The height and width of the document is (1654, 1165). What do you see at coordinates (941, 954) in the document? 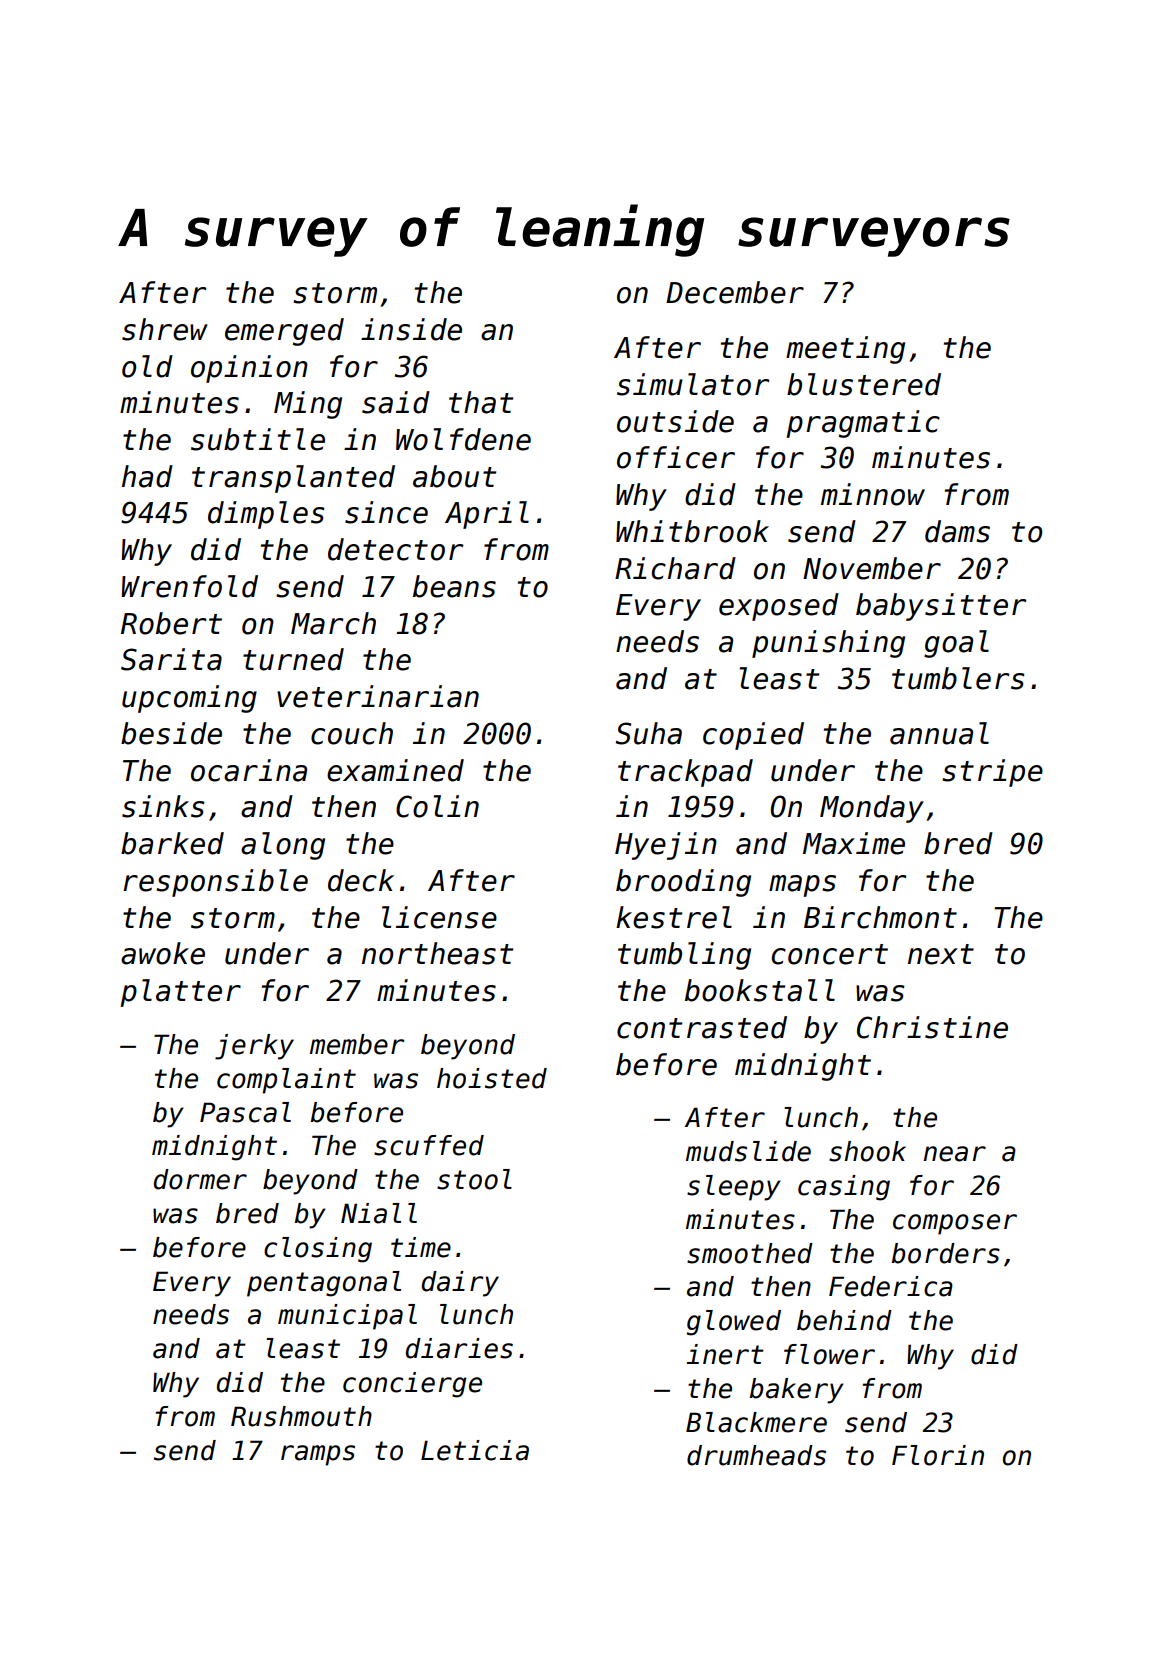
I see `next` at bounding box center [941, 954].
